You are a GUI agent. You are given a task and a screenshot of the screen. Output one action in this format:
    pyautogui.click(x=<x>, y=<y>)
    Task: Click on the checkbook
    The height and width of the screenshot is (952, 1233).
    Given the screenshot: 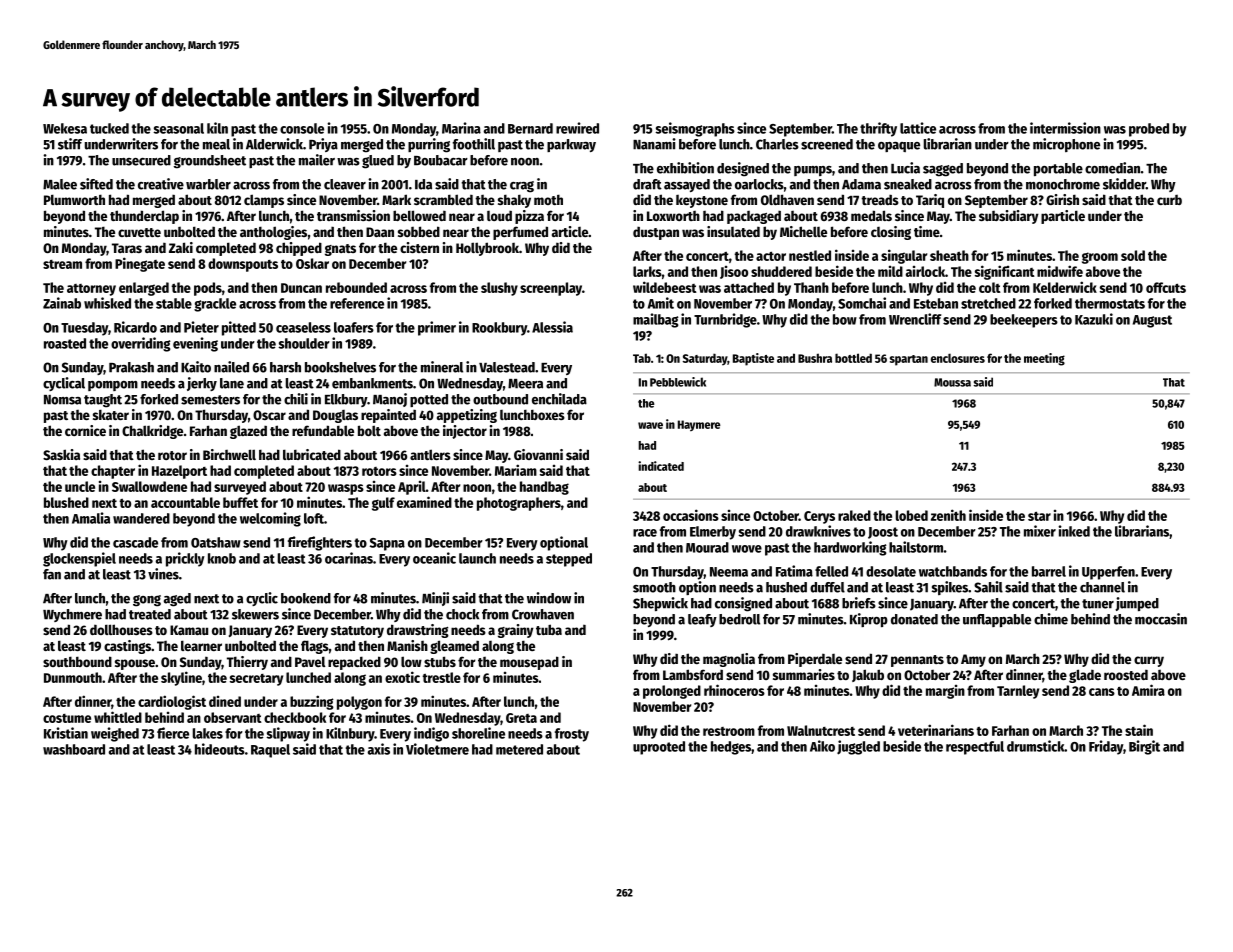 What is the action you would take?
    pyautogui.click(x=295, y=717)
